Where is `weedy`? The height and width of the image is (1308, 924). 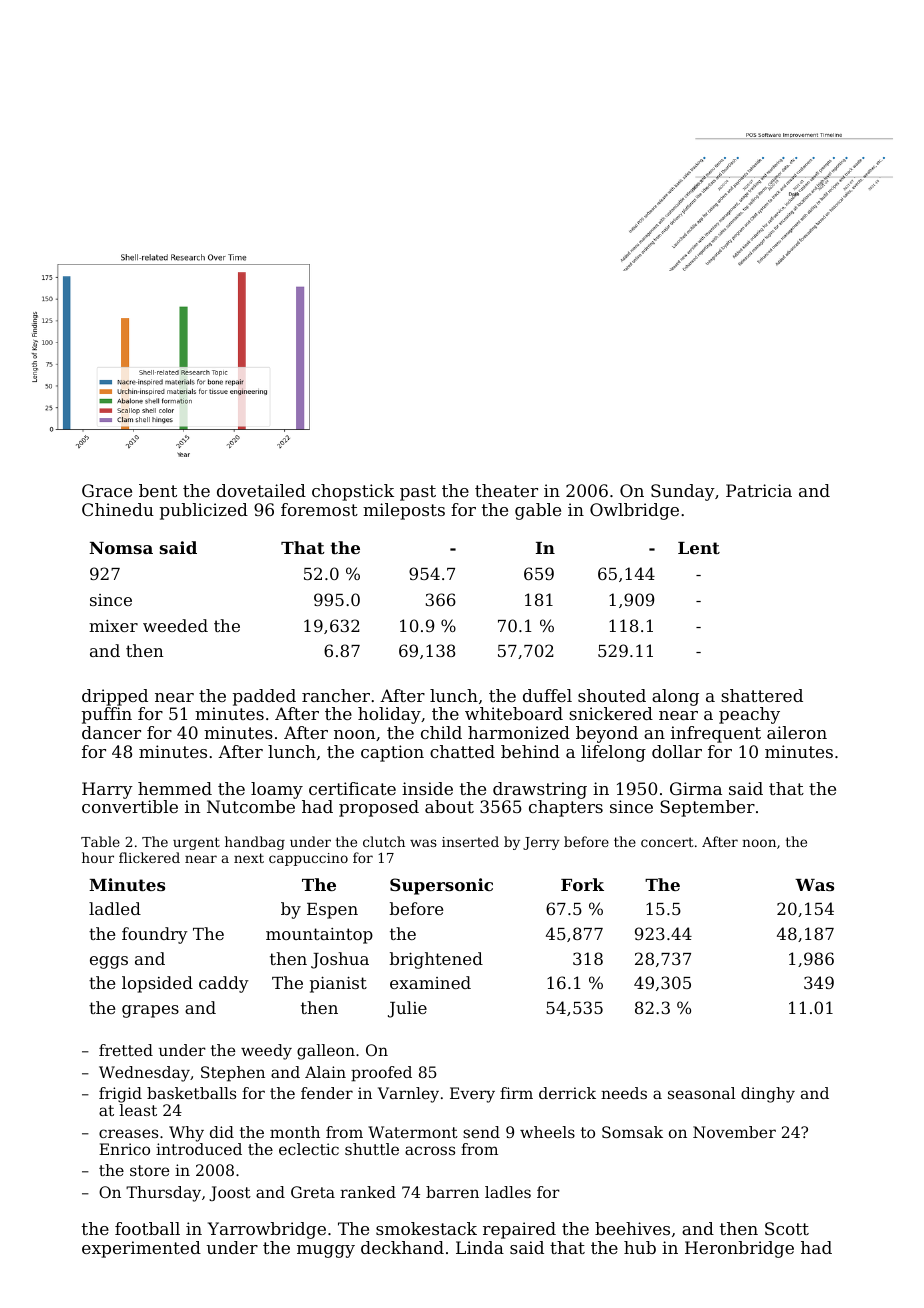
weedy is located at coordinates (266, 1052).
